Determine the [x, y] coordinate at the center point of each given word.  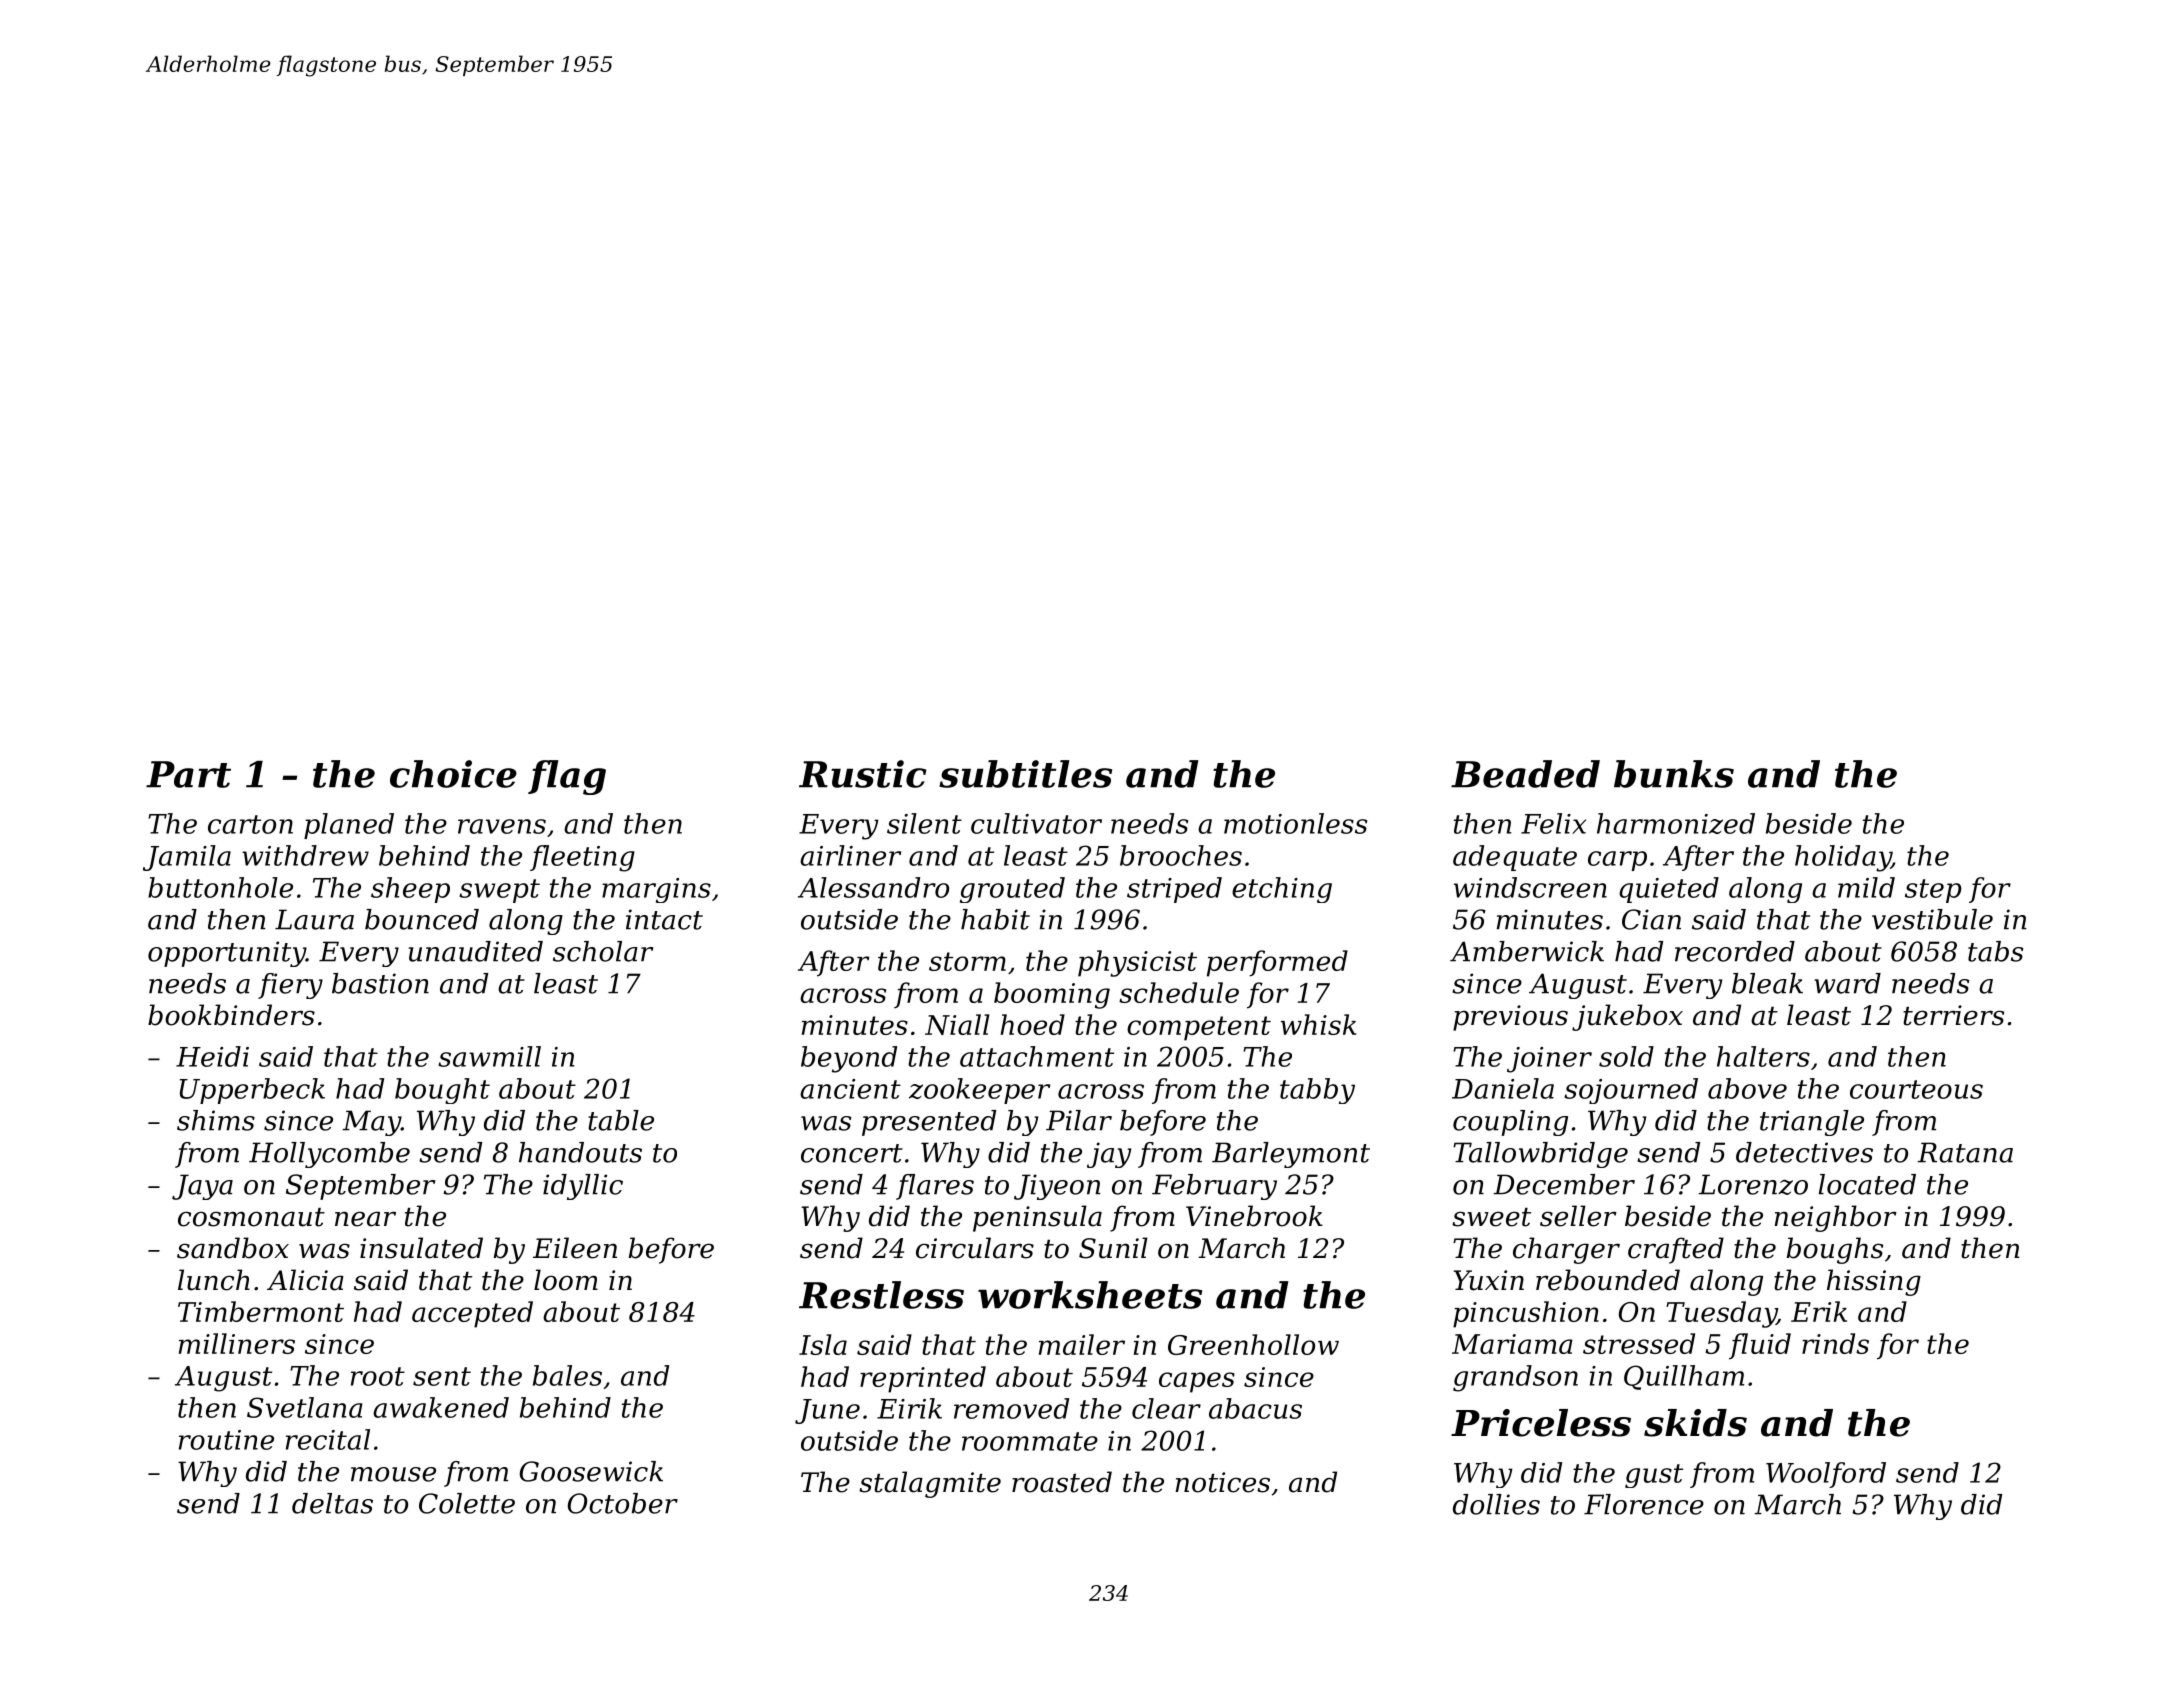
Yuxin [1488, 1280]
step [1933, 891]
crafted [1676, 1250]
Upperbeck [252, 1091]
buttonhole [220, 887]
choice [453, 774]
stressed [1639, 1343]
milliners [237, 1343]
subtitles [1025, 774]
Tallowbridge [1540, 1155]
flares [935, 1187]
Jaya [202, 1187]
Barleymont [1291, 1155]
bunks [1674, 774]
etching [1282, 890]
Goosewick [591, 1471]
